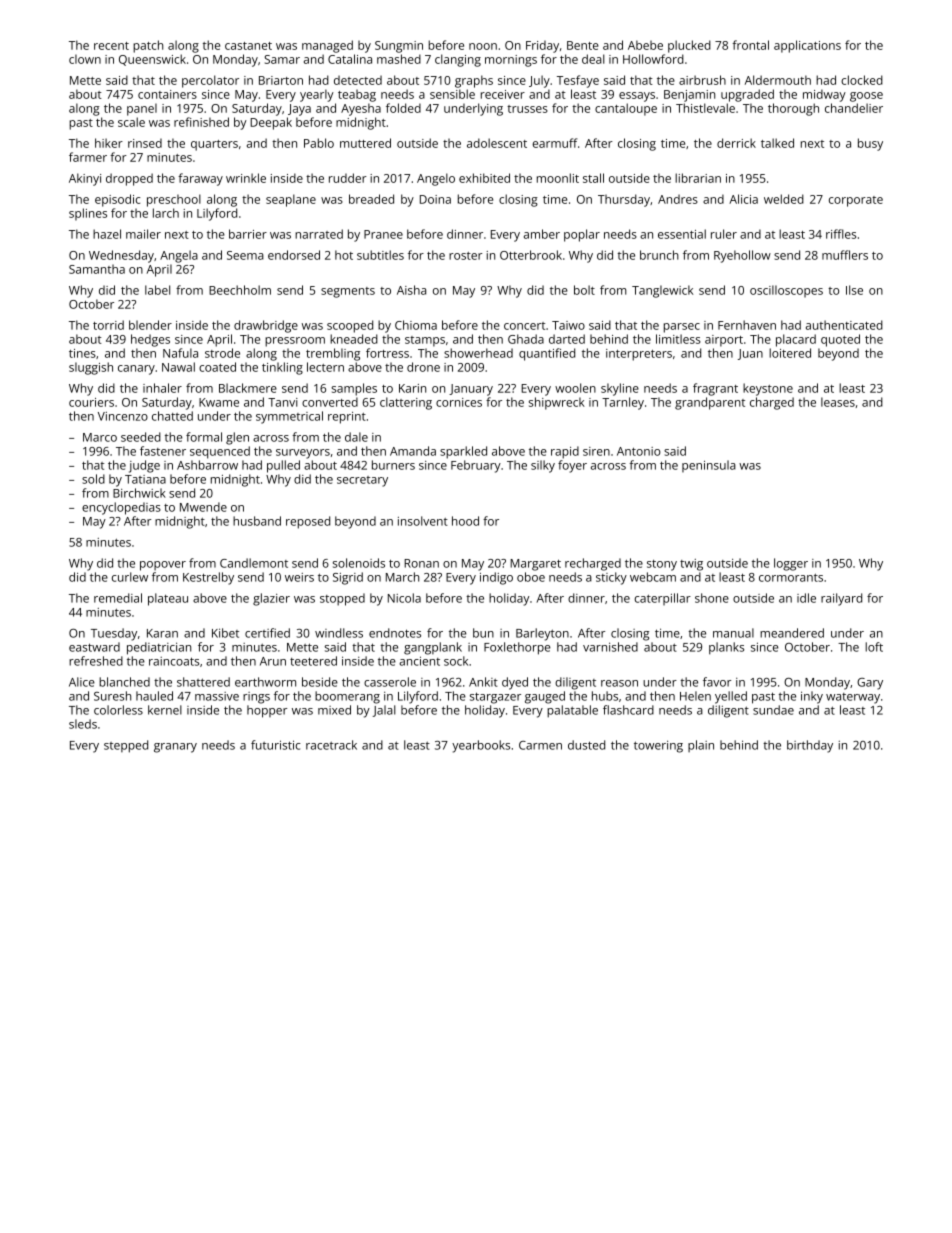 The image size is (952, 1233). What do you see at coordinates (276, 745) in the screenshot?
I see `futuristic` at bounding box center [276, 745].
